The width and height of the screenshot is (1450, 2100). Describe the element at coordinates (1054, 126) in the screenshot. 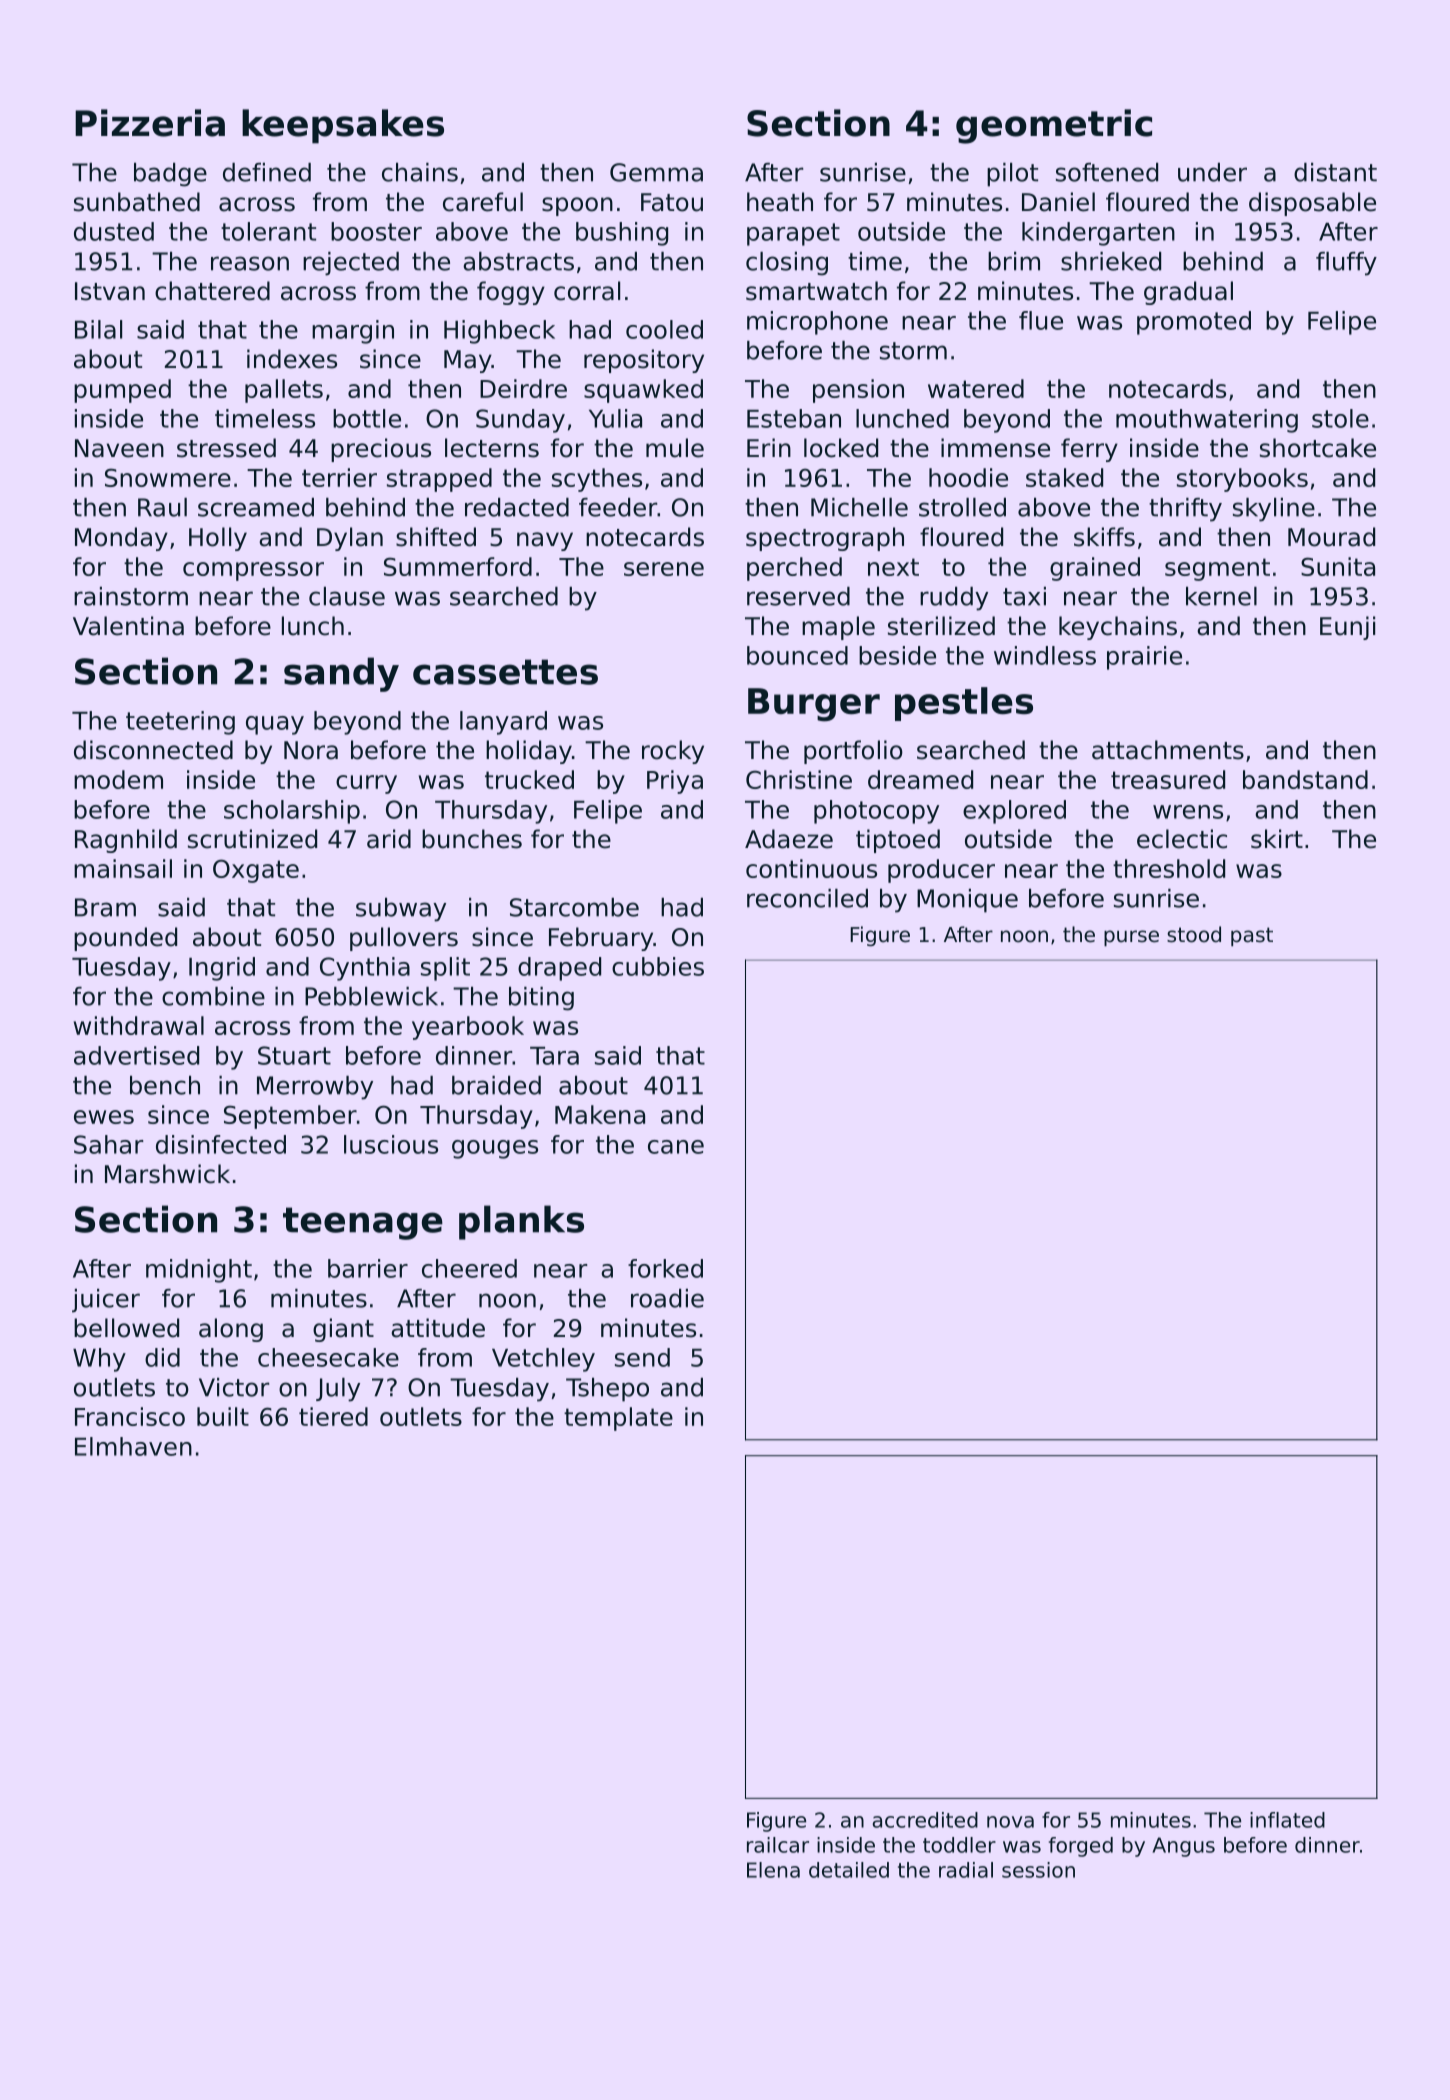

I see `geometric` at that location.
